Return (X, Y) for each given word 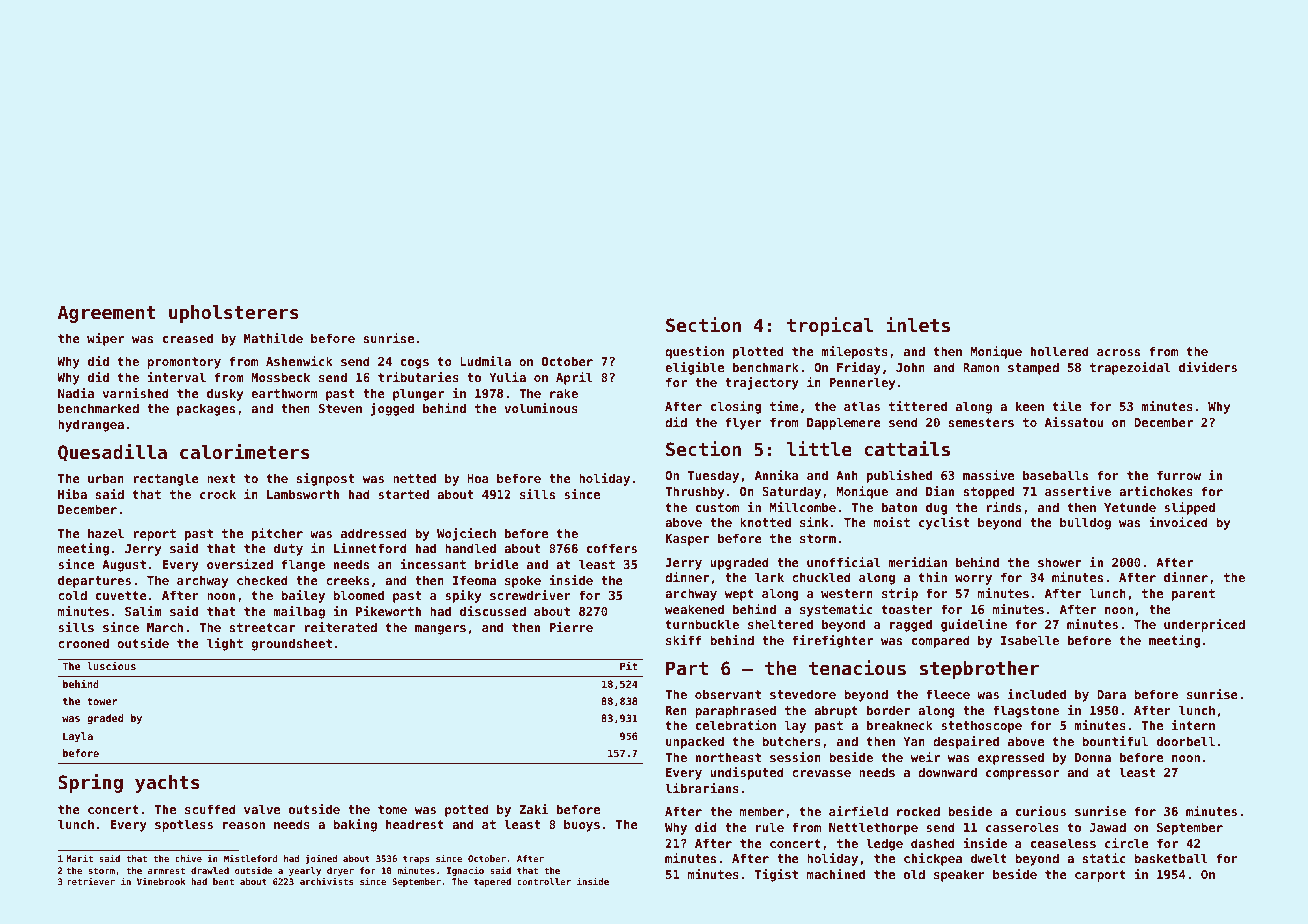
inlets (918, 324)
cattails (907, 448)
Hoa (478, 478)
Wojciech (466, 534)
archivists (326, 881)
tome (392, 809)
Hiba (72, 494)
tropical (830, 326)
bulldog (1085, 523)
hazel (106, 533)
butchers (791, 741)
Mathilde (273, 338)
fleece (948, 694)
